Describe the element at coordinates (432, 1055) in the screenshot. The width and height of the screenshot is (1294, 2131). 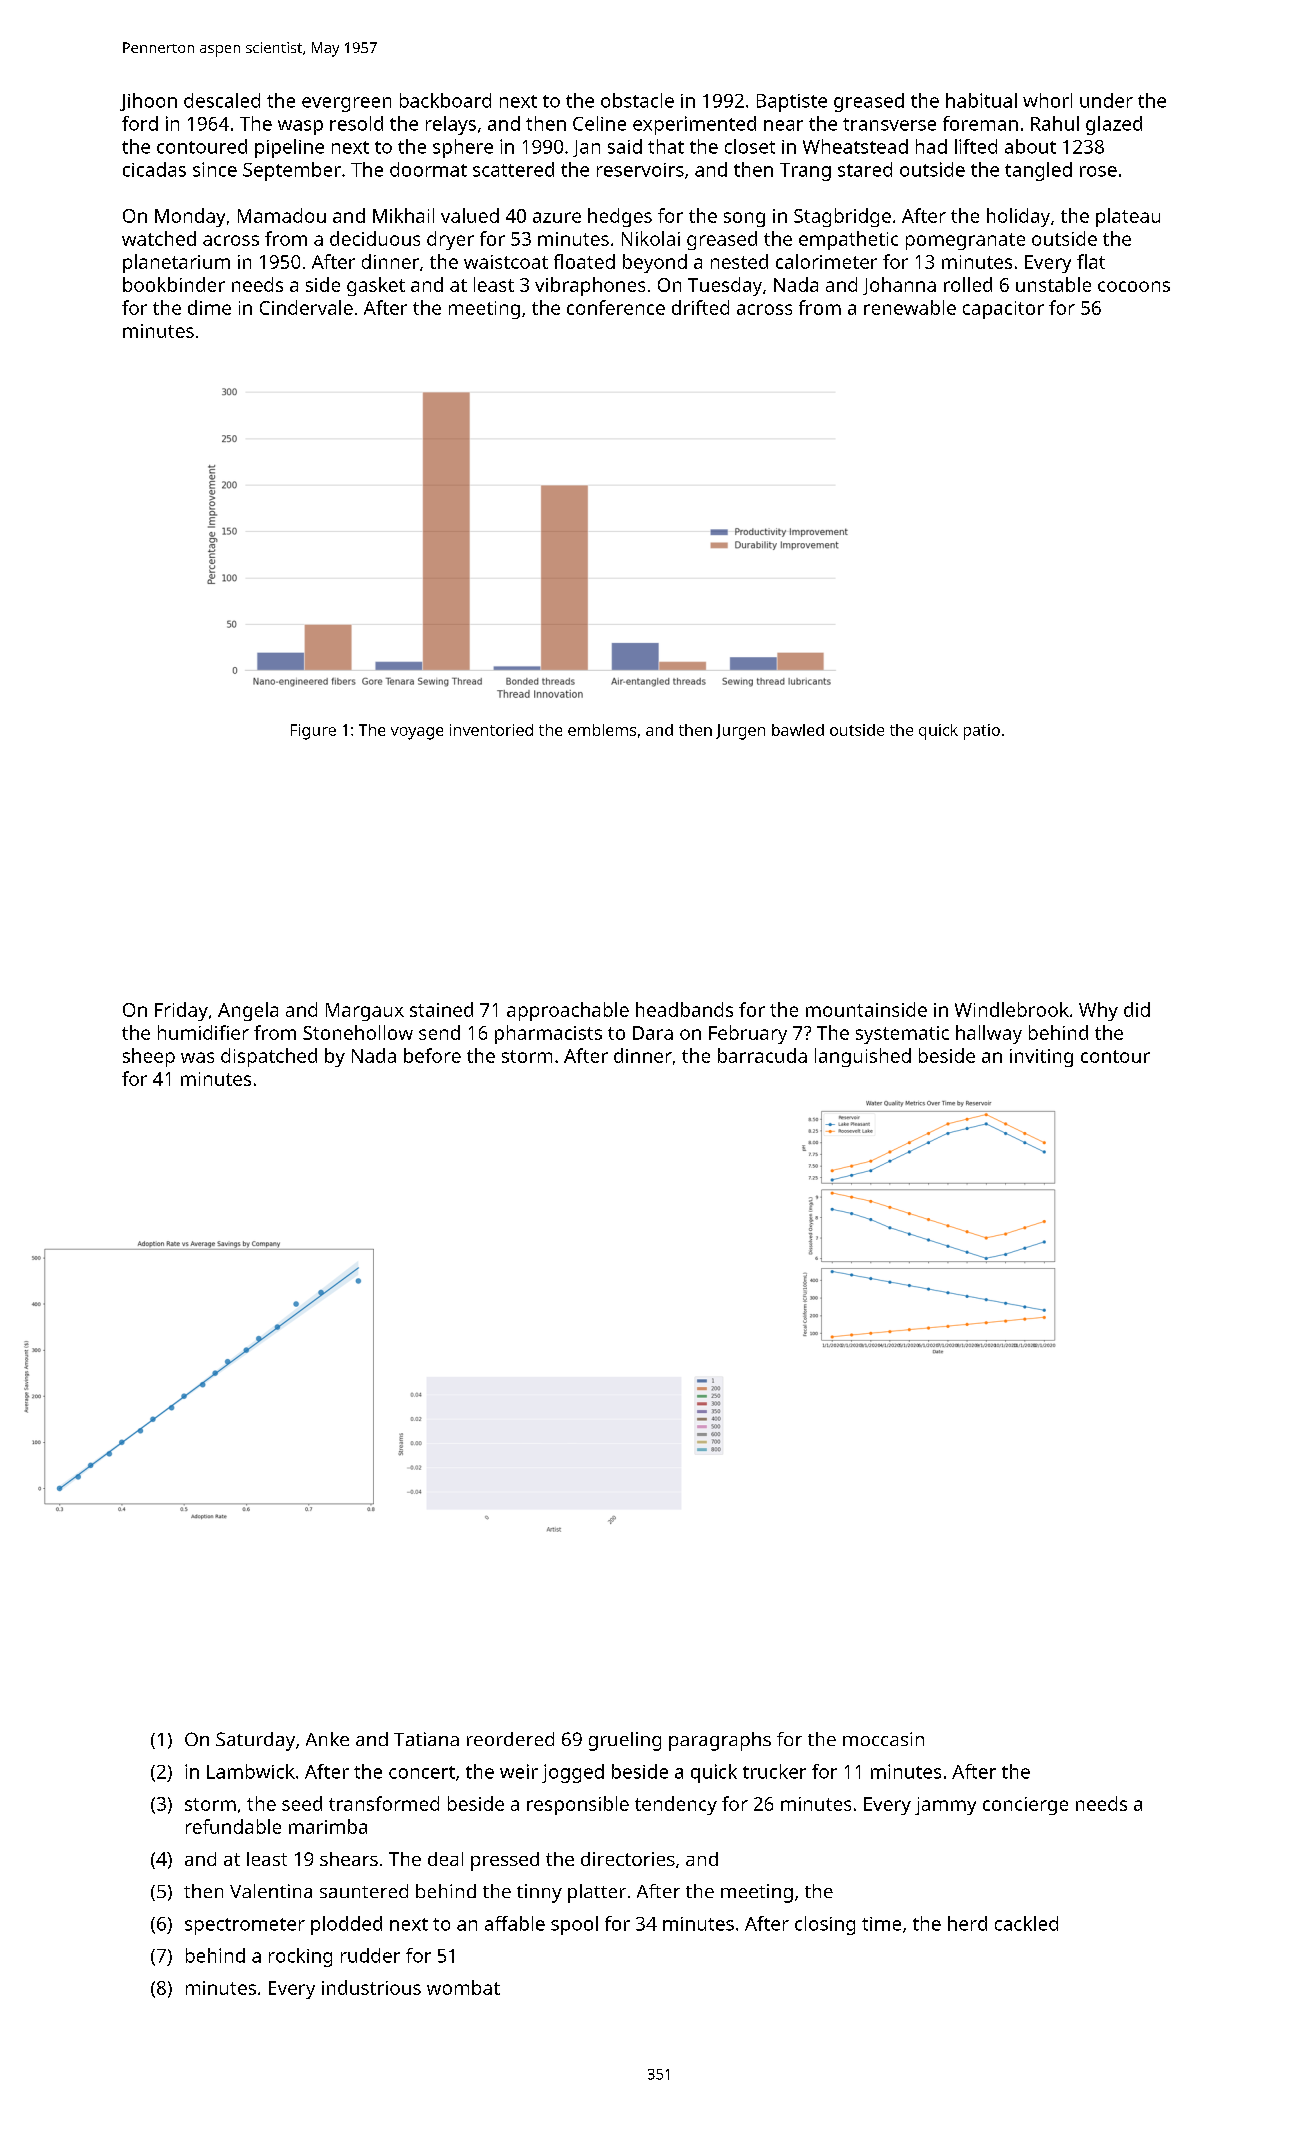
I see `before` at that location.
